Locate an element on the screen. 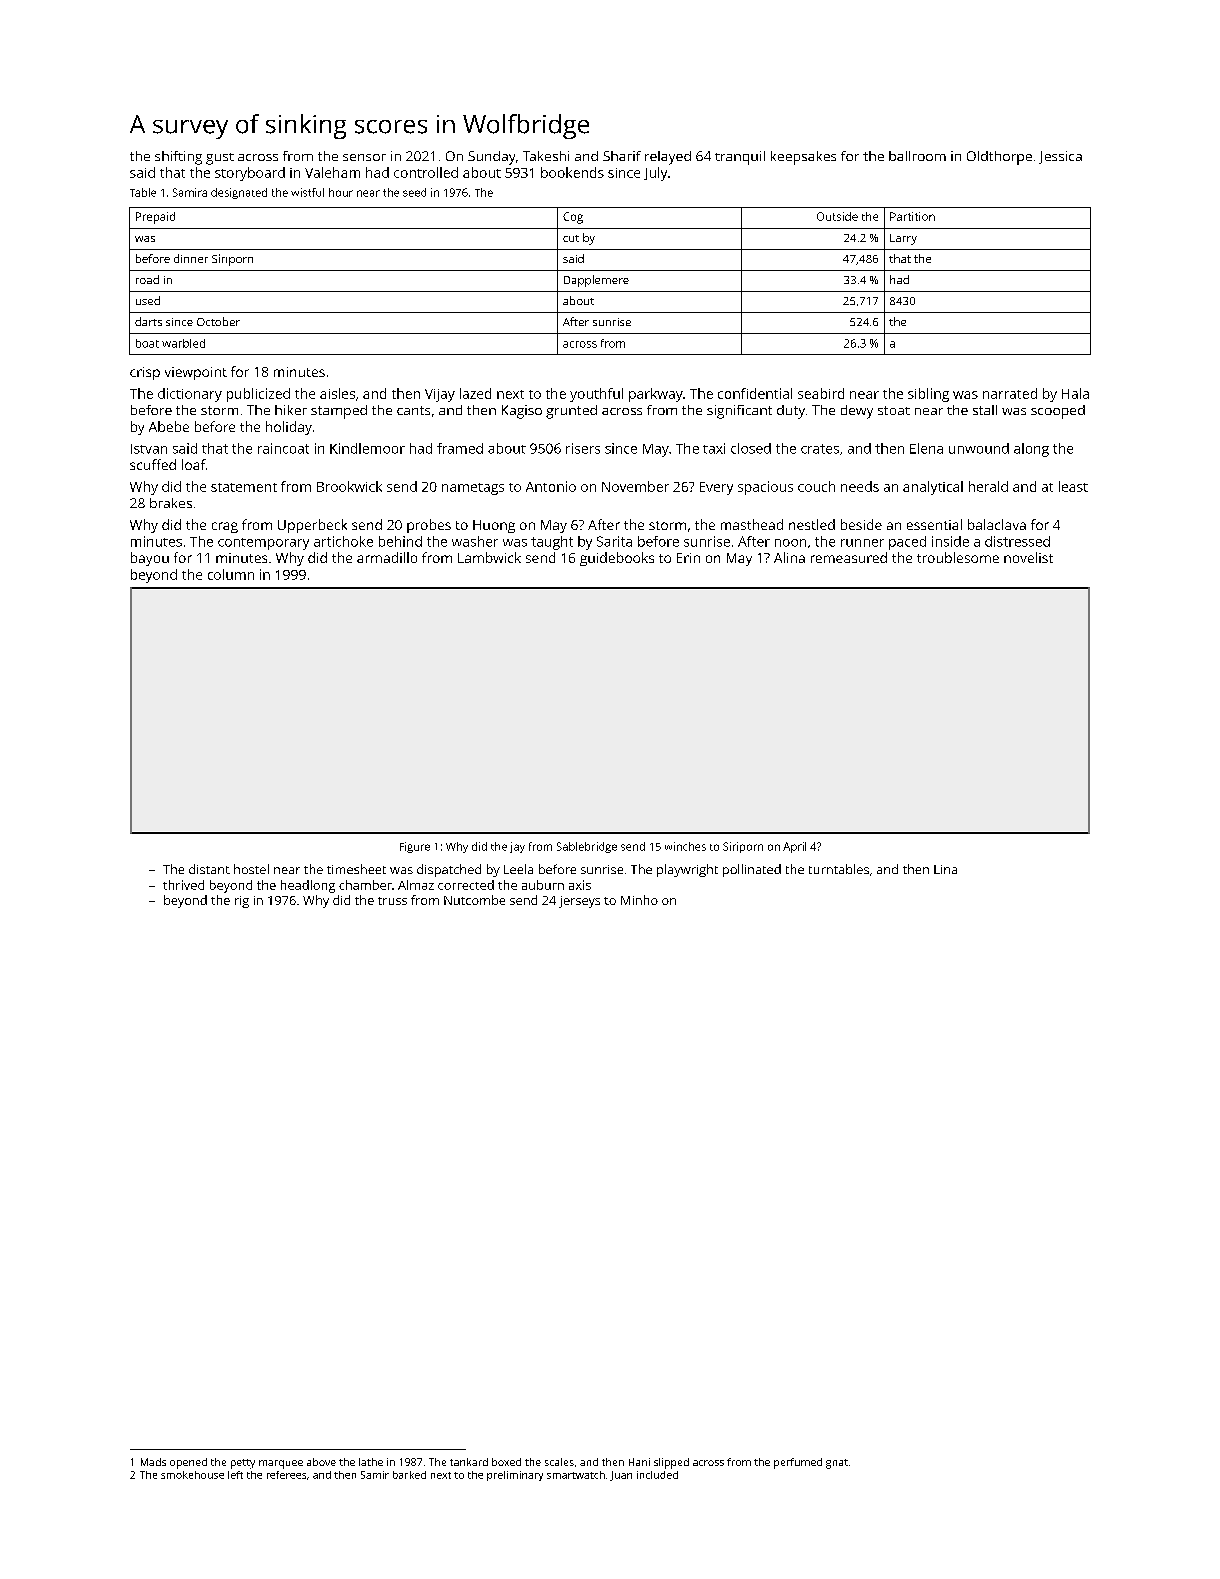  novelist is located at coordinates (1028, 557).
